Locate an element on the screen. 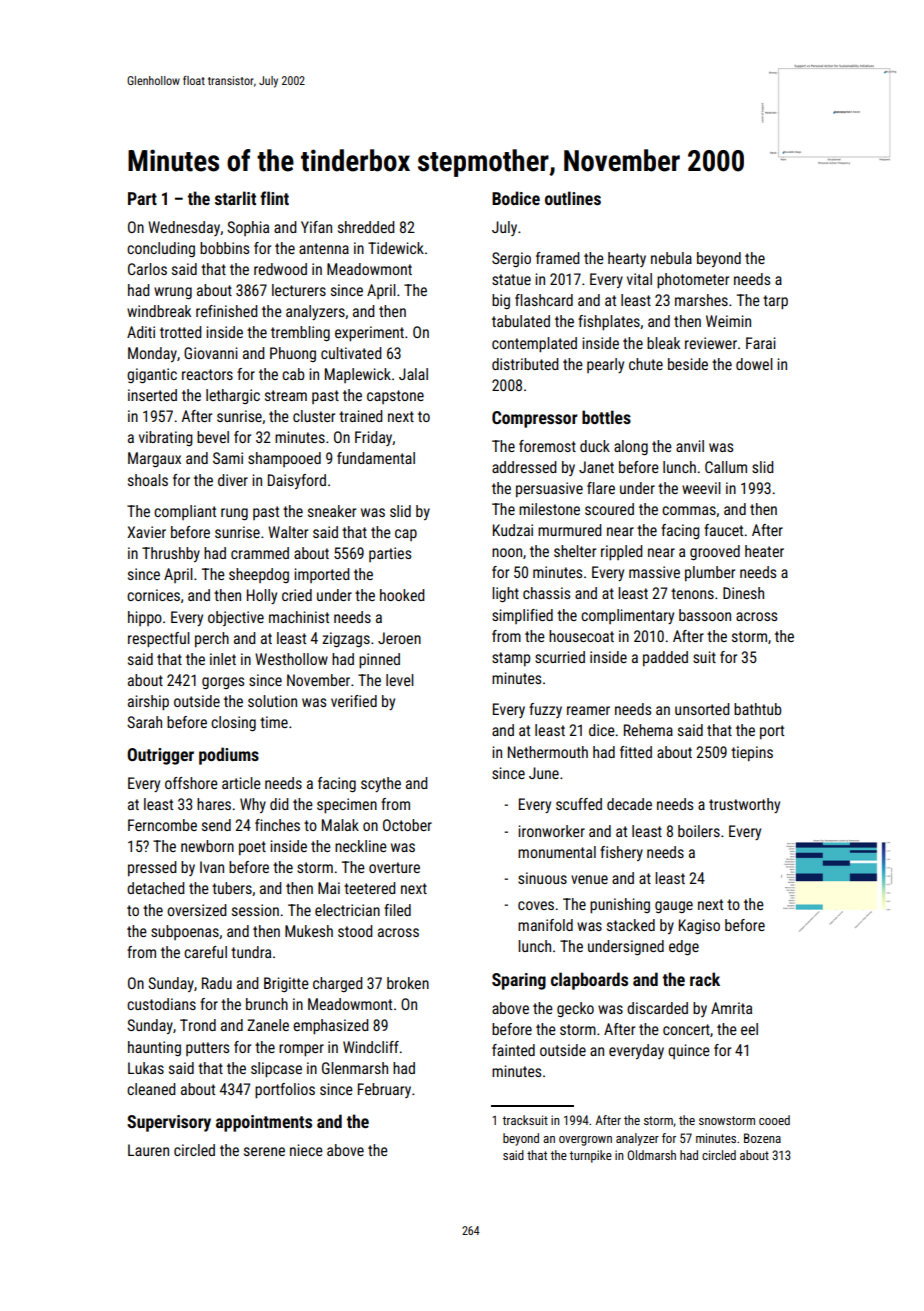  session is located at coordinates (255, 910).
